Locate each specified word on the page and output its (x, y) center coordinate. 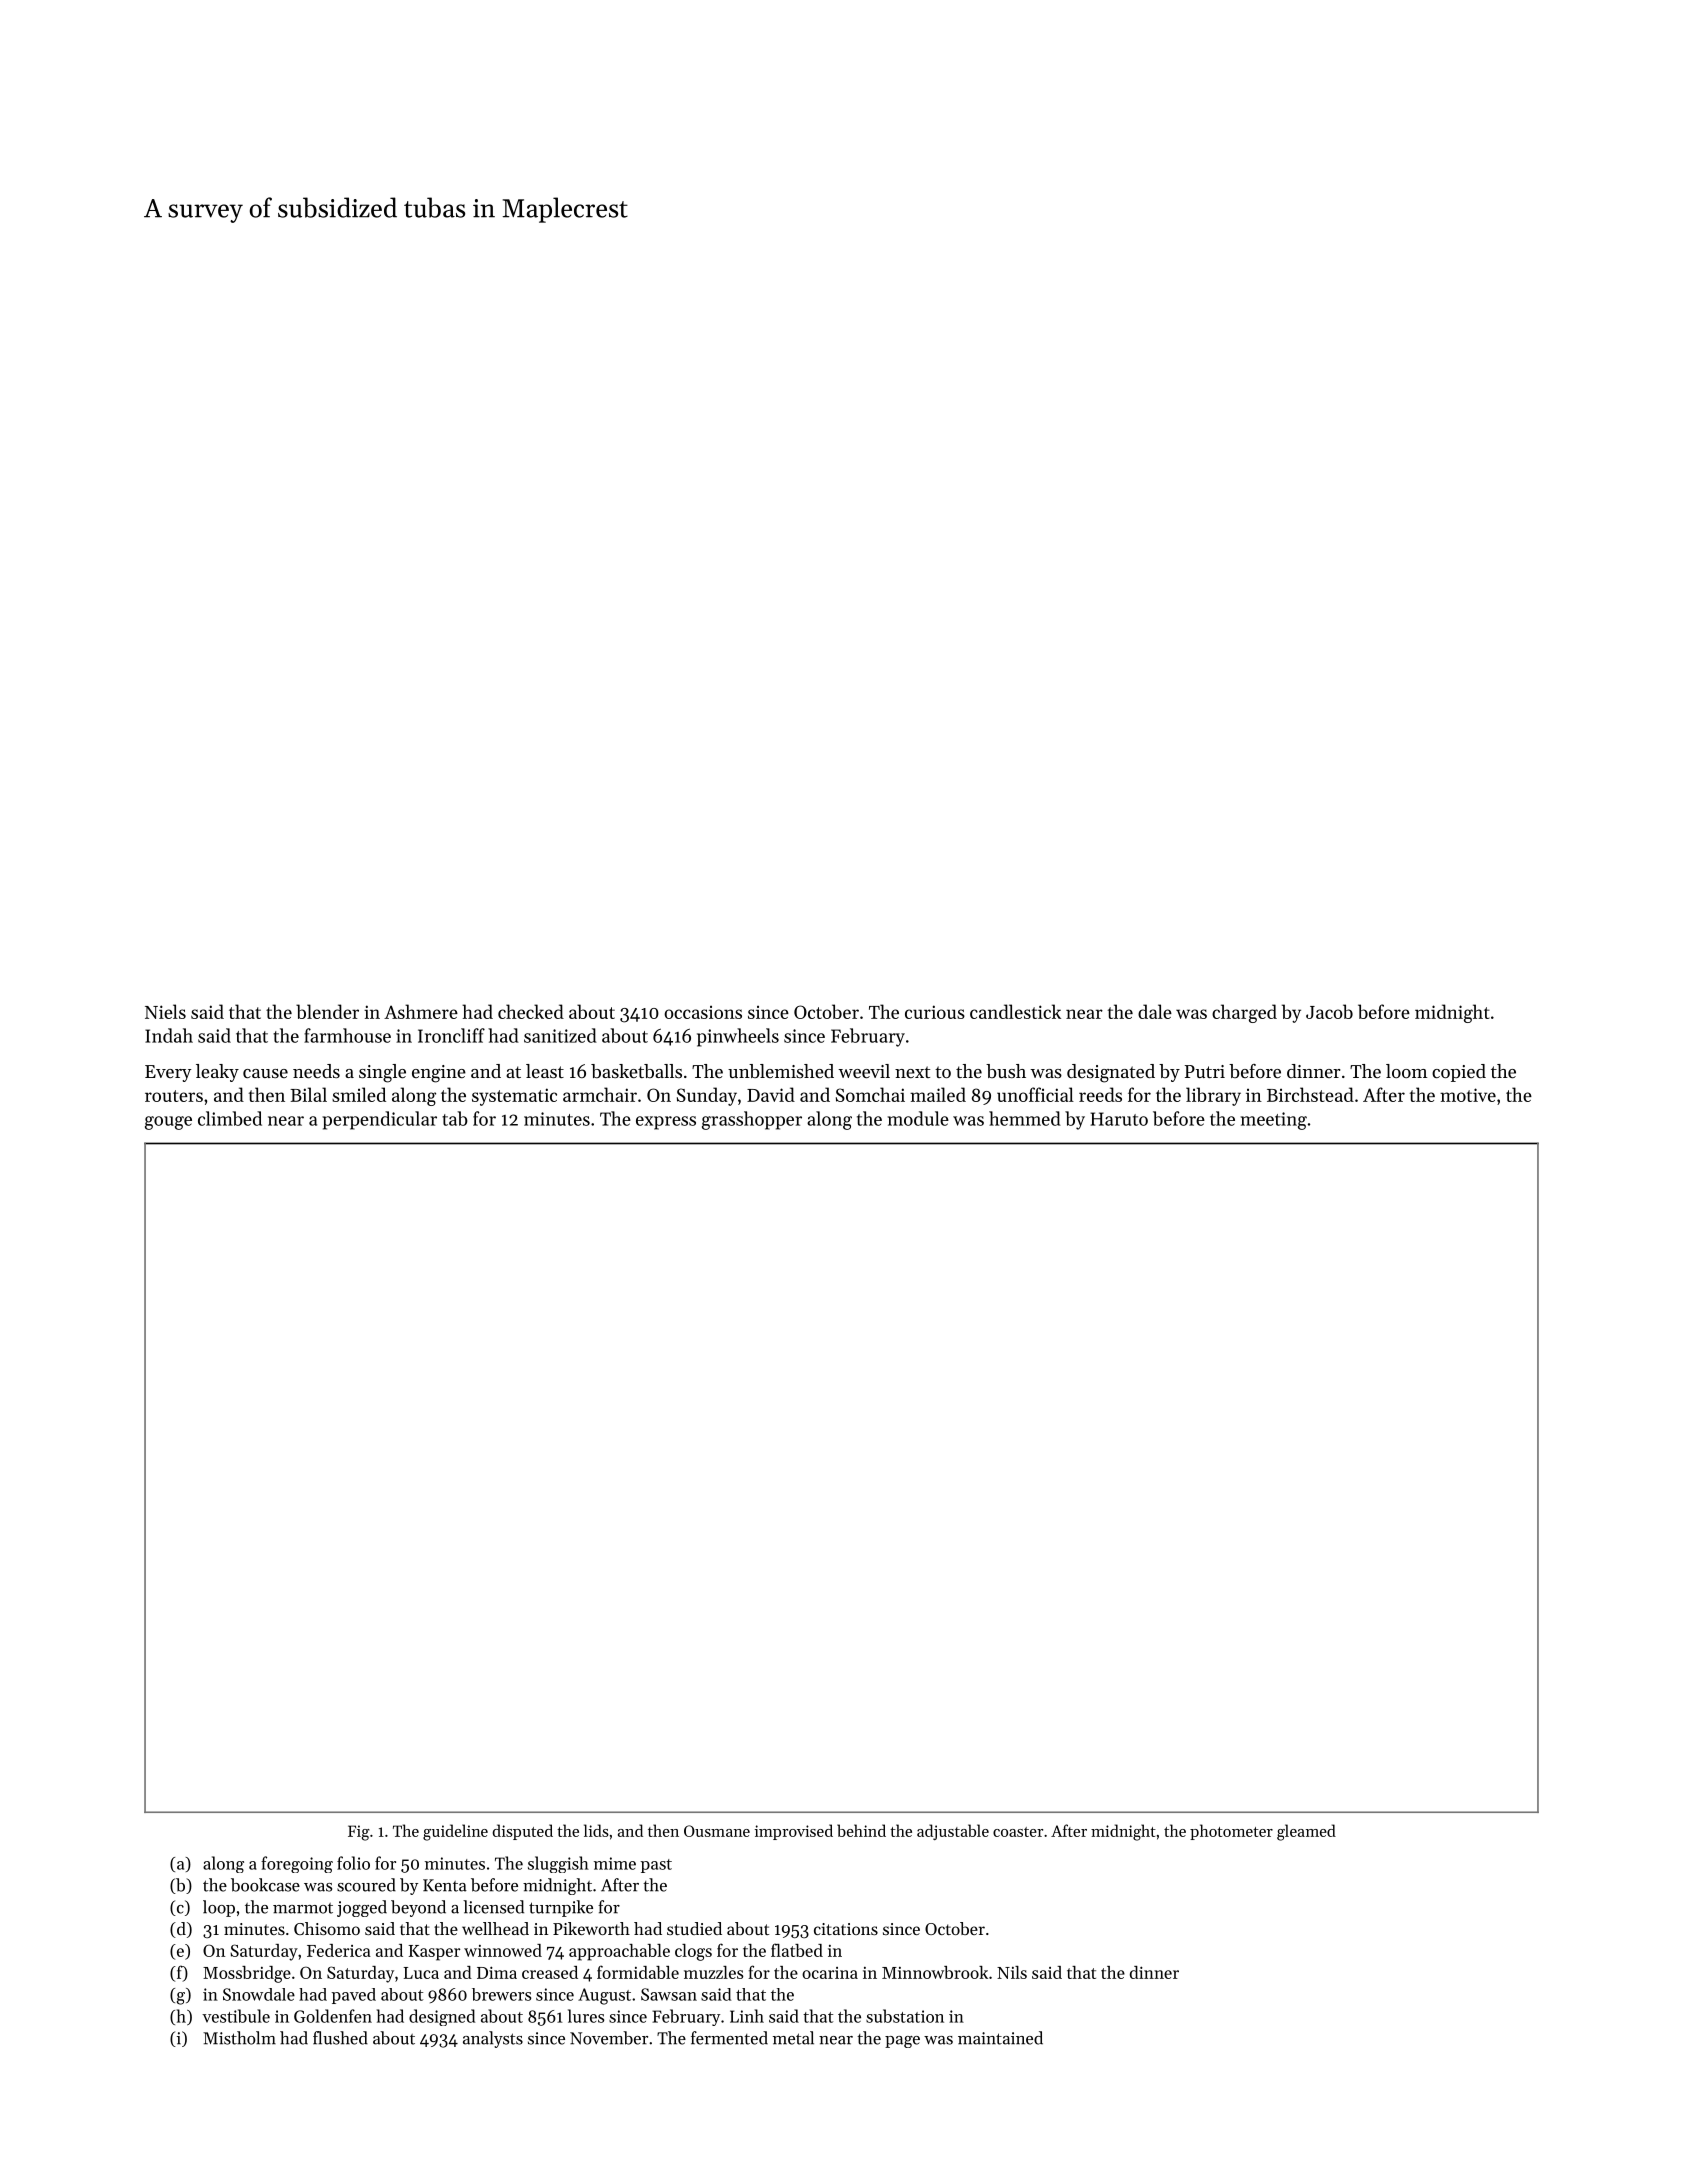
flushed (340, 2038)
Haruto (1119, 1119)
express (666, 1123)
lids (596, 1830)
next (912, 1072)
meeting (1274, 1121)
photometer (1231, 1832)
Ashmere (421, 1011)
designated (1111, 1073)
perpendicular (379, 1120)
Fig (359, 1833)
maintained (1000, 2038)
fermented (729, 2038)
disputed (523, 1832)
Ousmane (717, 1831)
